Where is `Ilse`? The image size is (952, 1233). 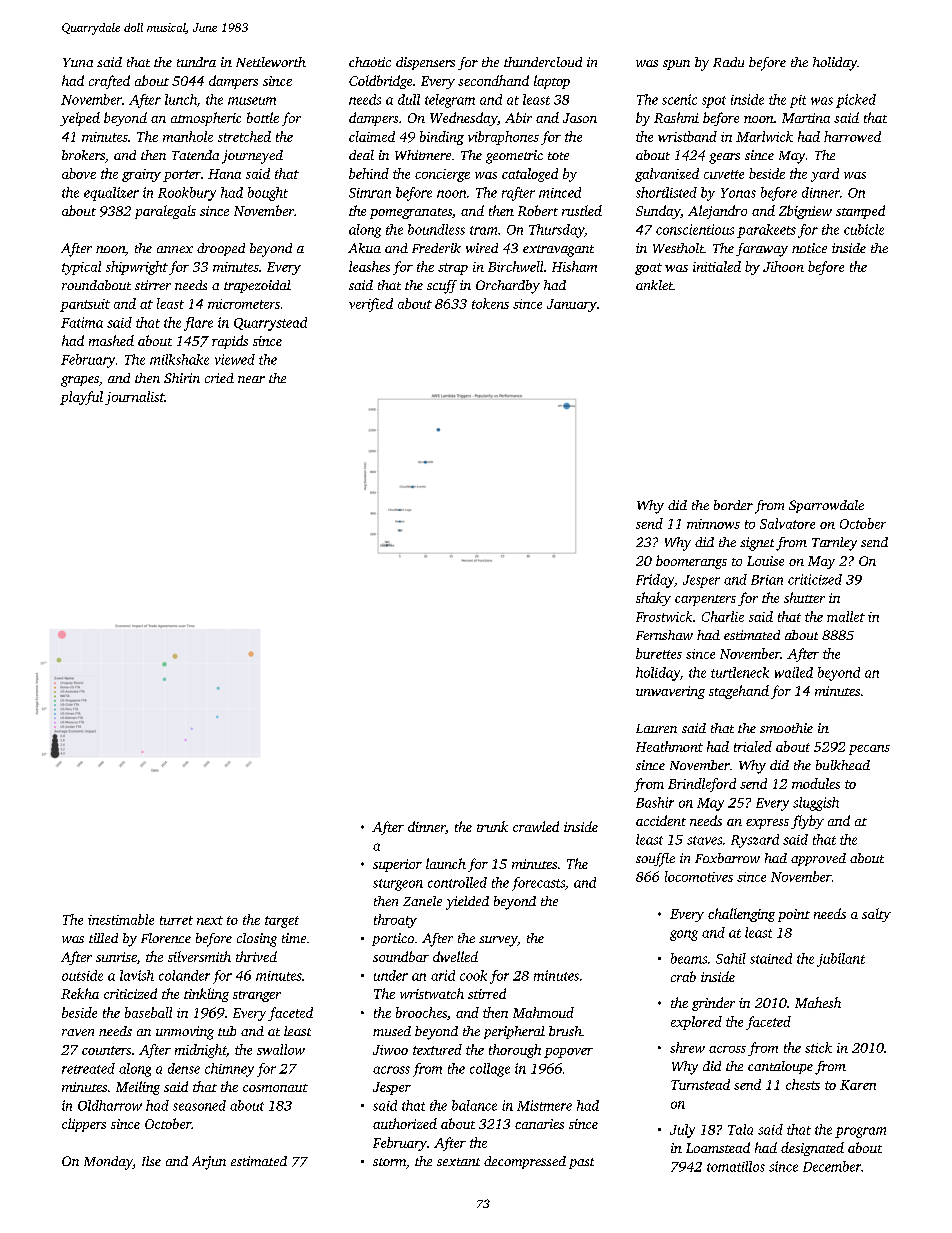
Ilse is located at coordinates (151, 1161).
